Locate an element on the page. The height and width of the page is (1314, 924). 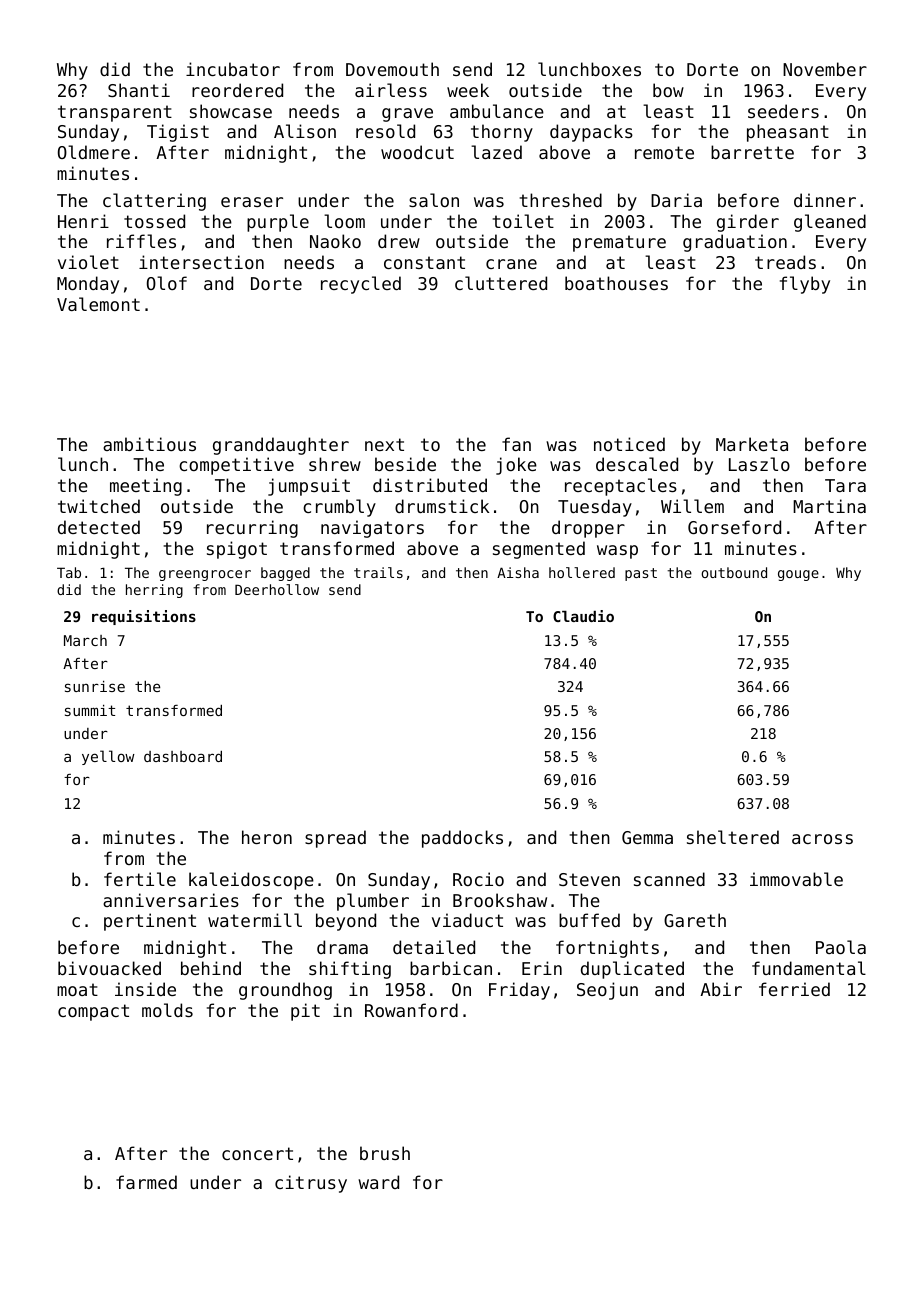
descaled is located at coordinates (637, 464).
